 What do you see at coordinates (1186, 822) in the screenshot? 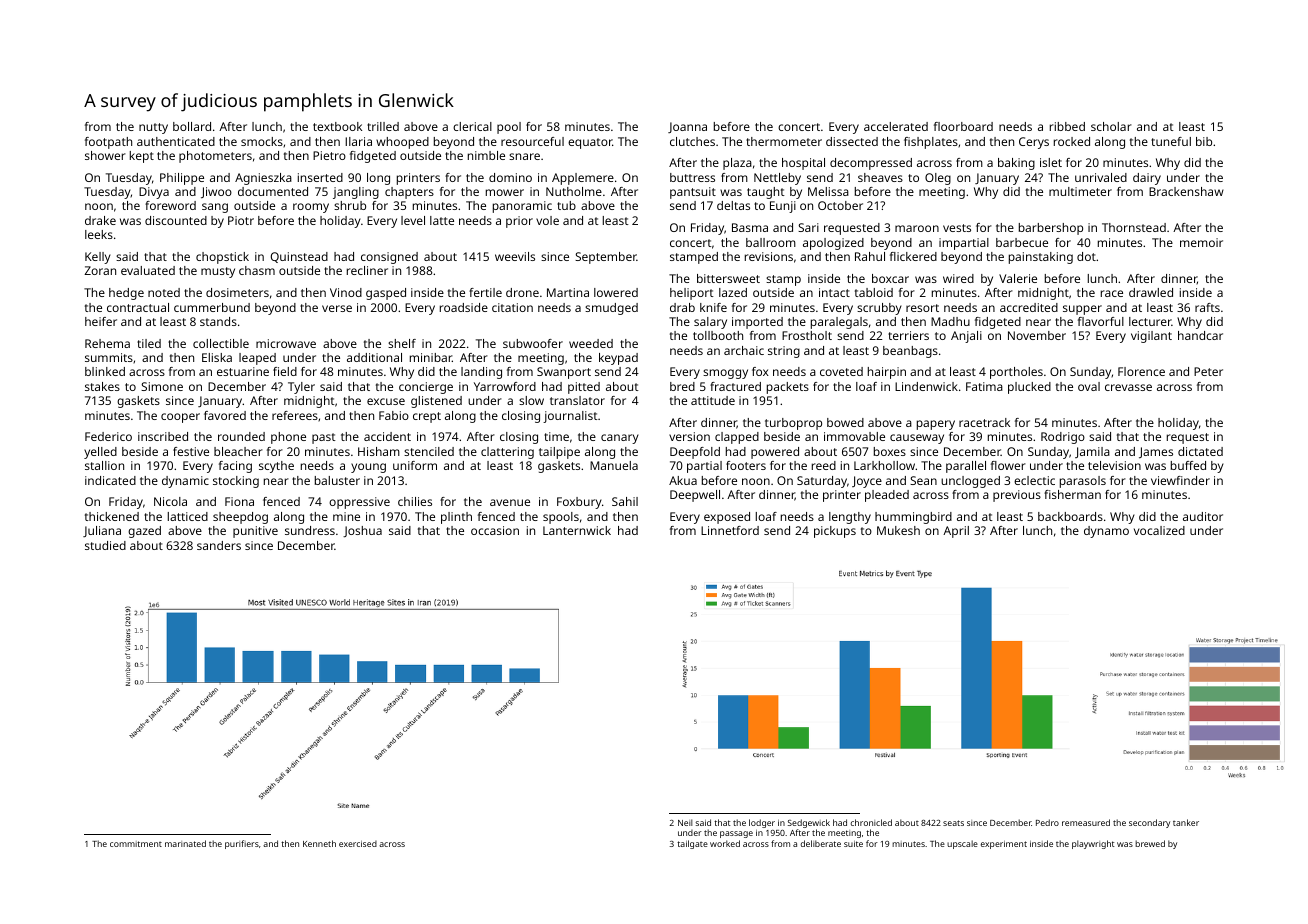
I see `tanker` at bounding box center [1186, 822].
